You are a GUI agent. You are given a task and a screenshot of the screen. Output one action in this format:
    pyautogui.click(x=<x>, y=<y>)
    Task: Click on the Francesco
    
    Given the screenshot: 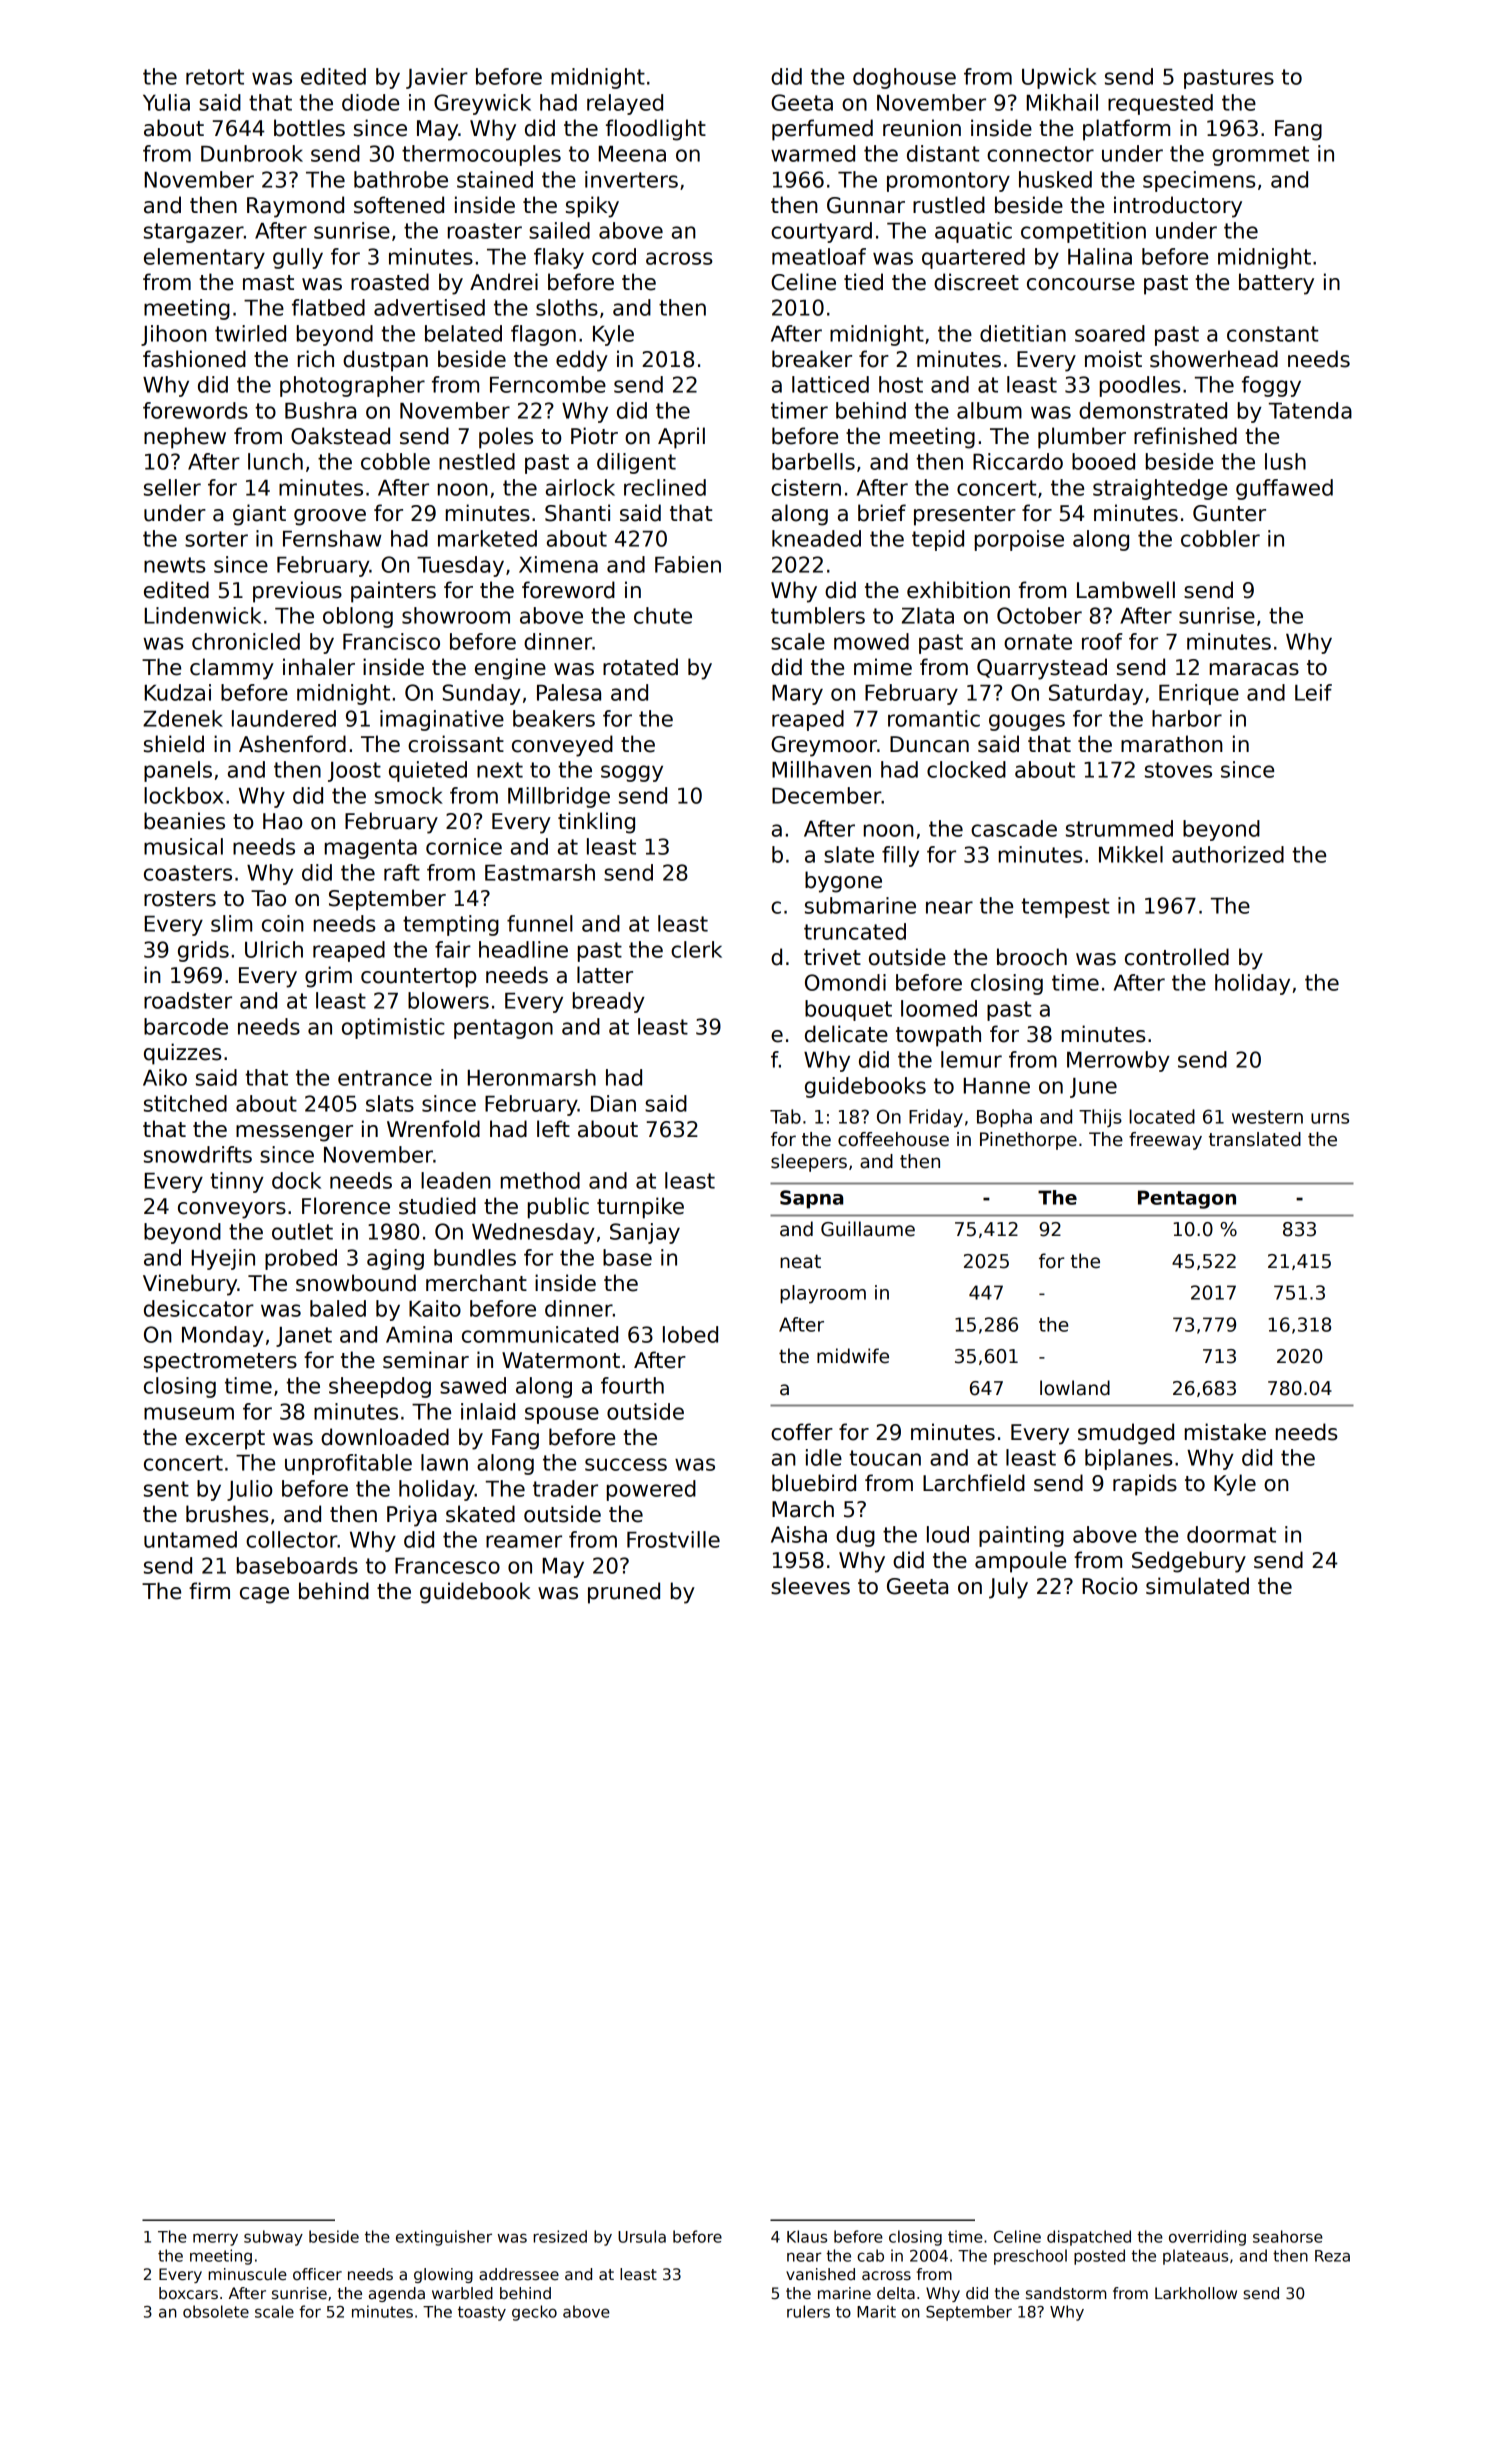 What is the action you would take?
    pyautogui.click(x=447, y=1566)
